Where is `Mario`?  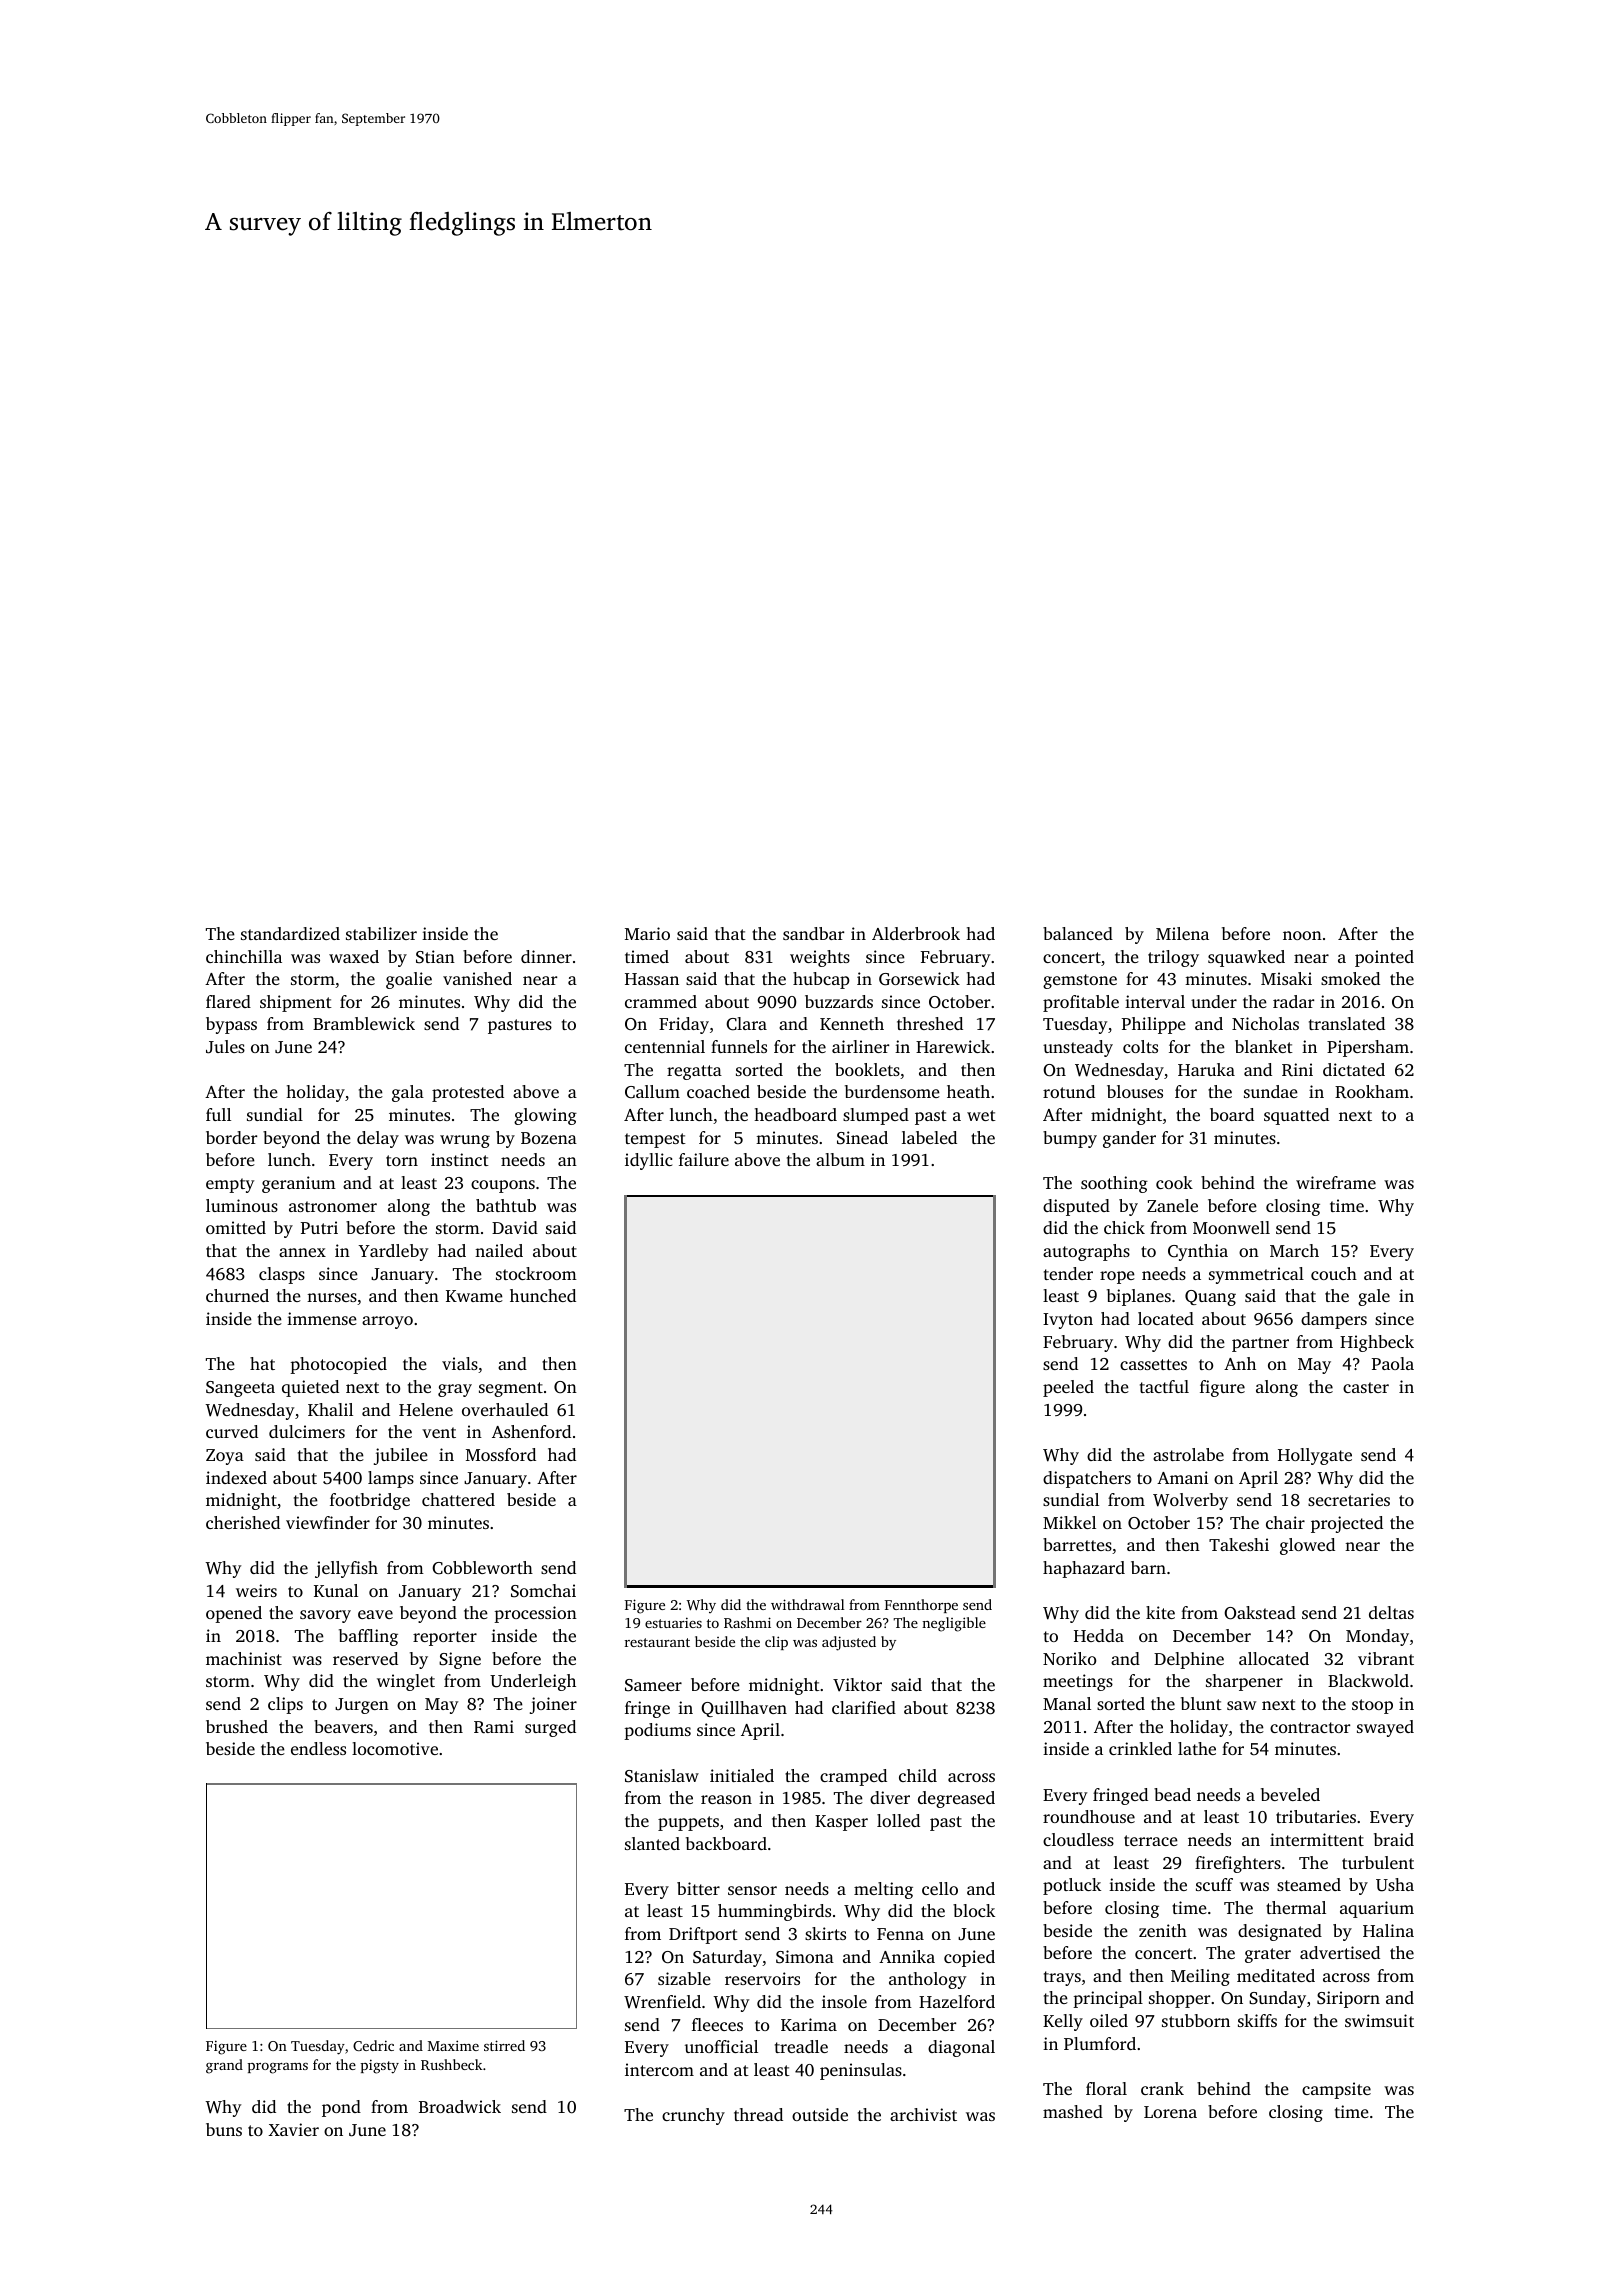
Mario is located at coordinates (647, 933).
